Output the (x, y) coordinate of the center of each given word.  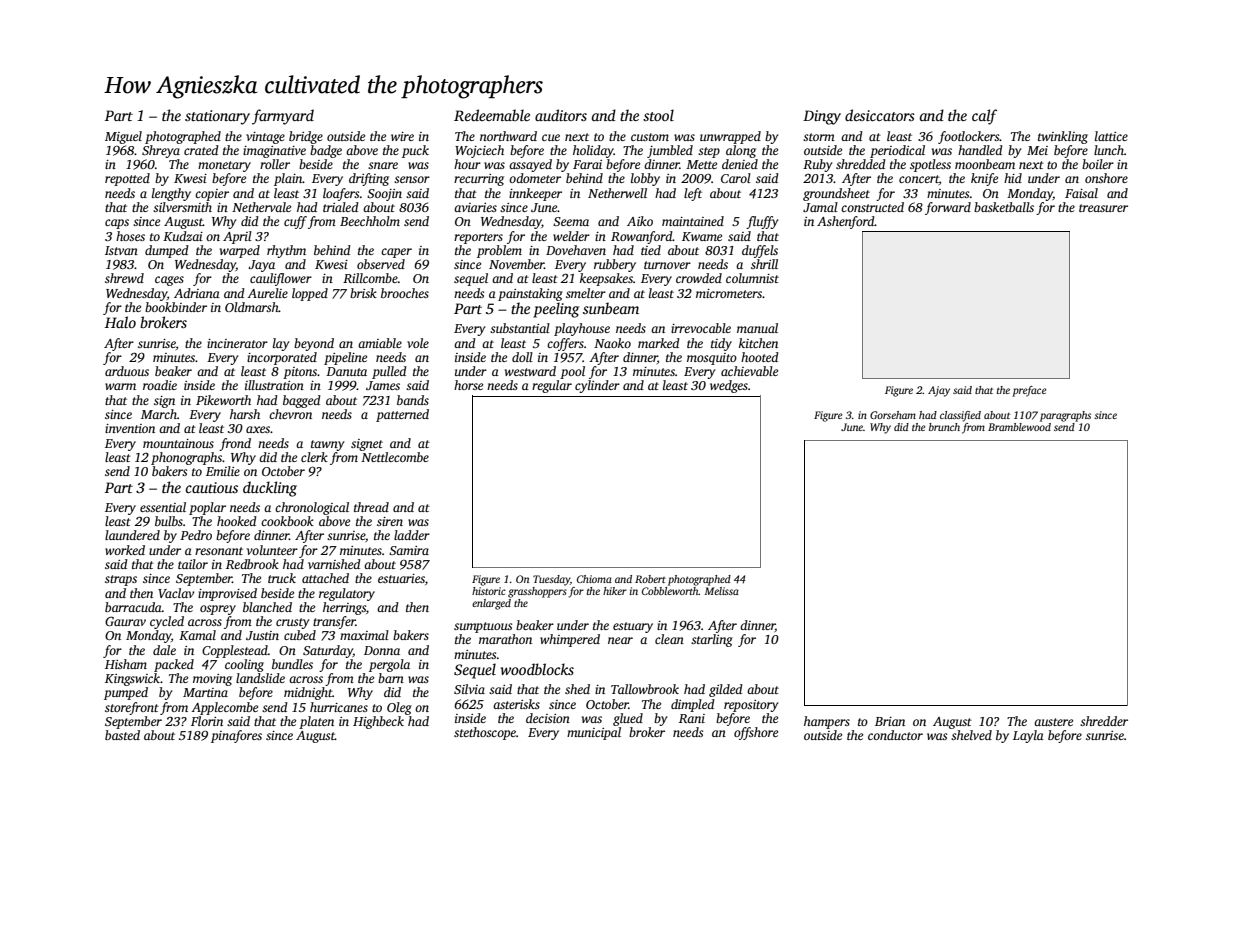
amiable (380, 343)
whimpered (570, 640)
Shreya (161, 151)
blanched (267, 607)
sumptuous (483, 627)
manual (757, 328)
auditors (561, 115)
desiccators (880, 115)
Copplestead (235, 651)
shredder (1104, 721)
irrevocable (701, 328)
